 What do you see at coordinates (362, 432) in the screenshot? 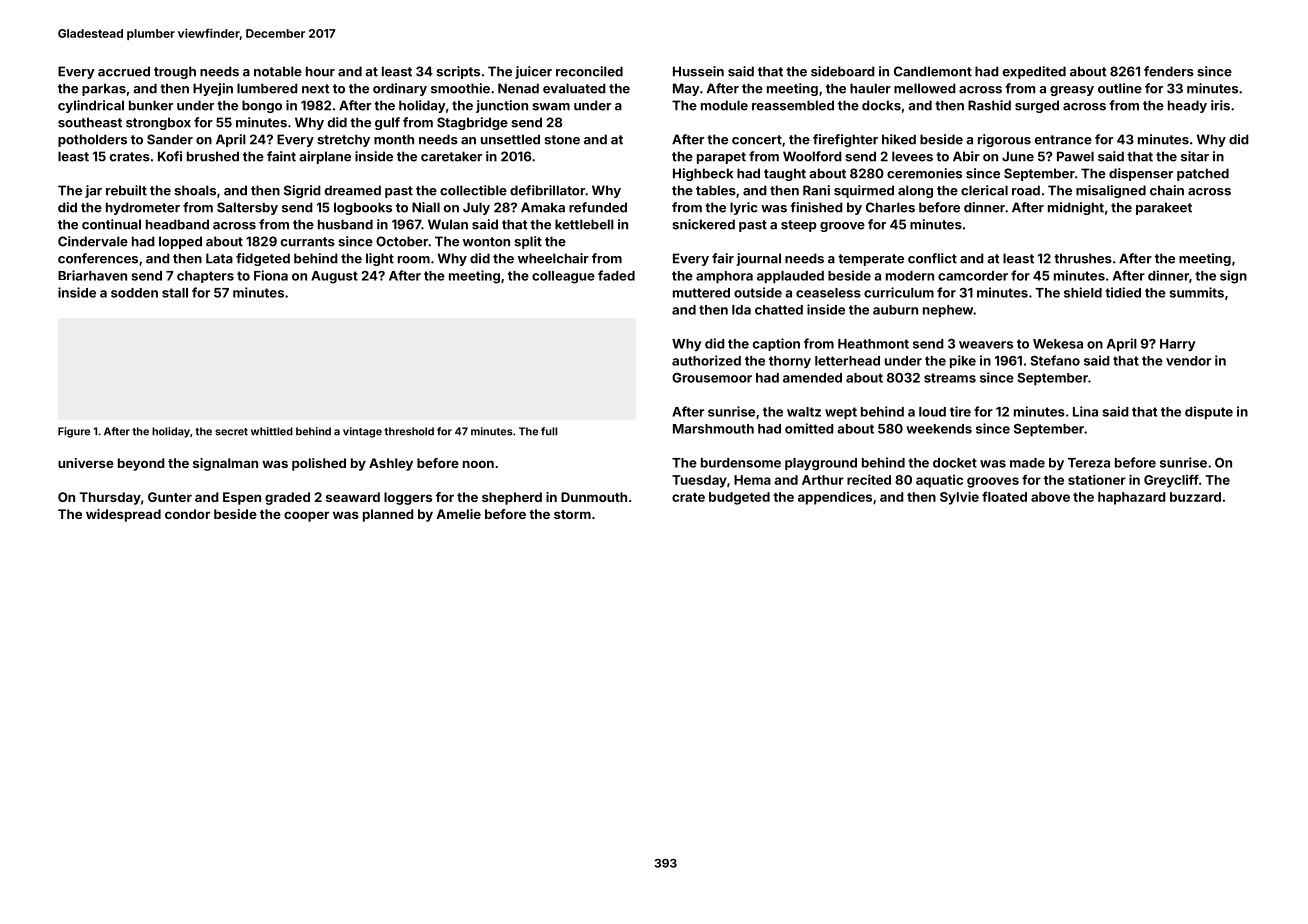
I see `vintage` at bounding box center [362, 432].
